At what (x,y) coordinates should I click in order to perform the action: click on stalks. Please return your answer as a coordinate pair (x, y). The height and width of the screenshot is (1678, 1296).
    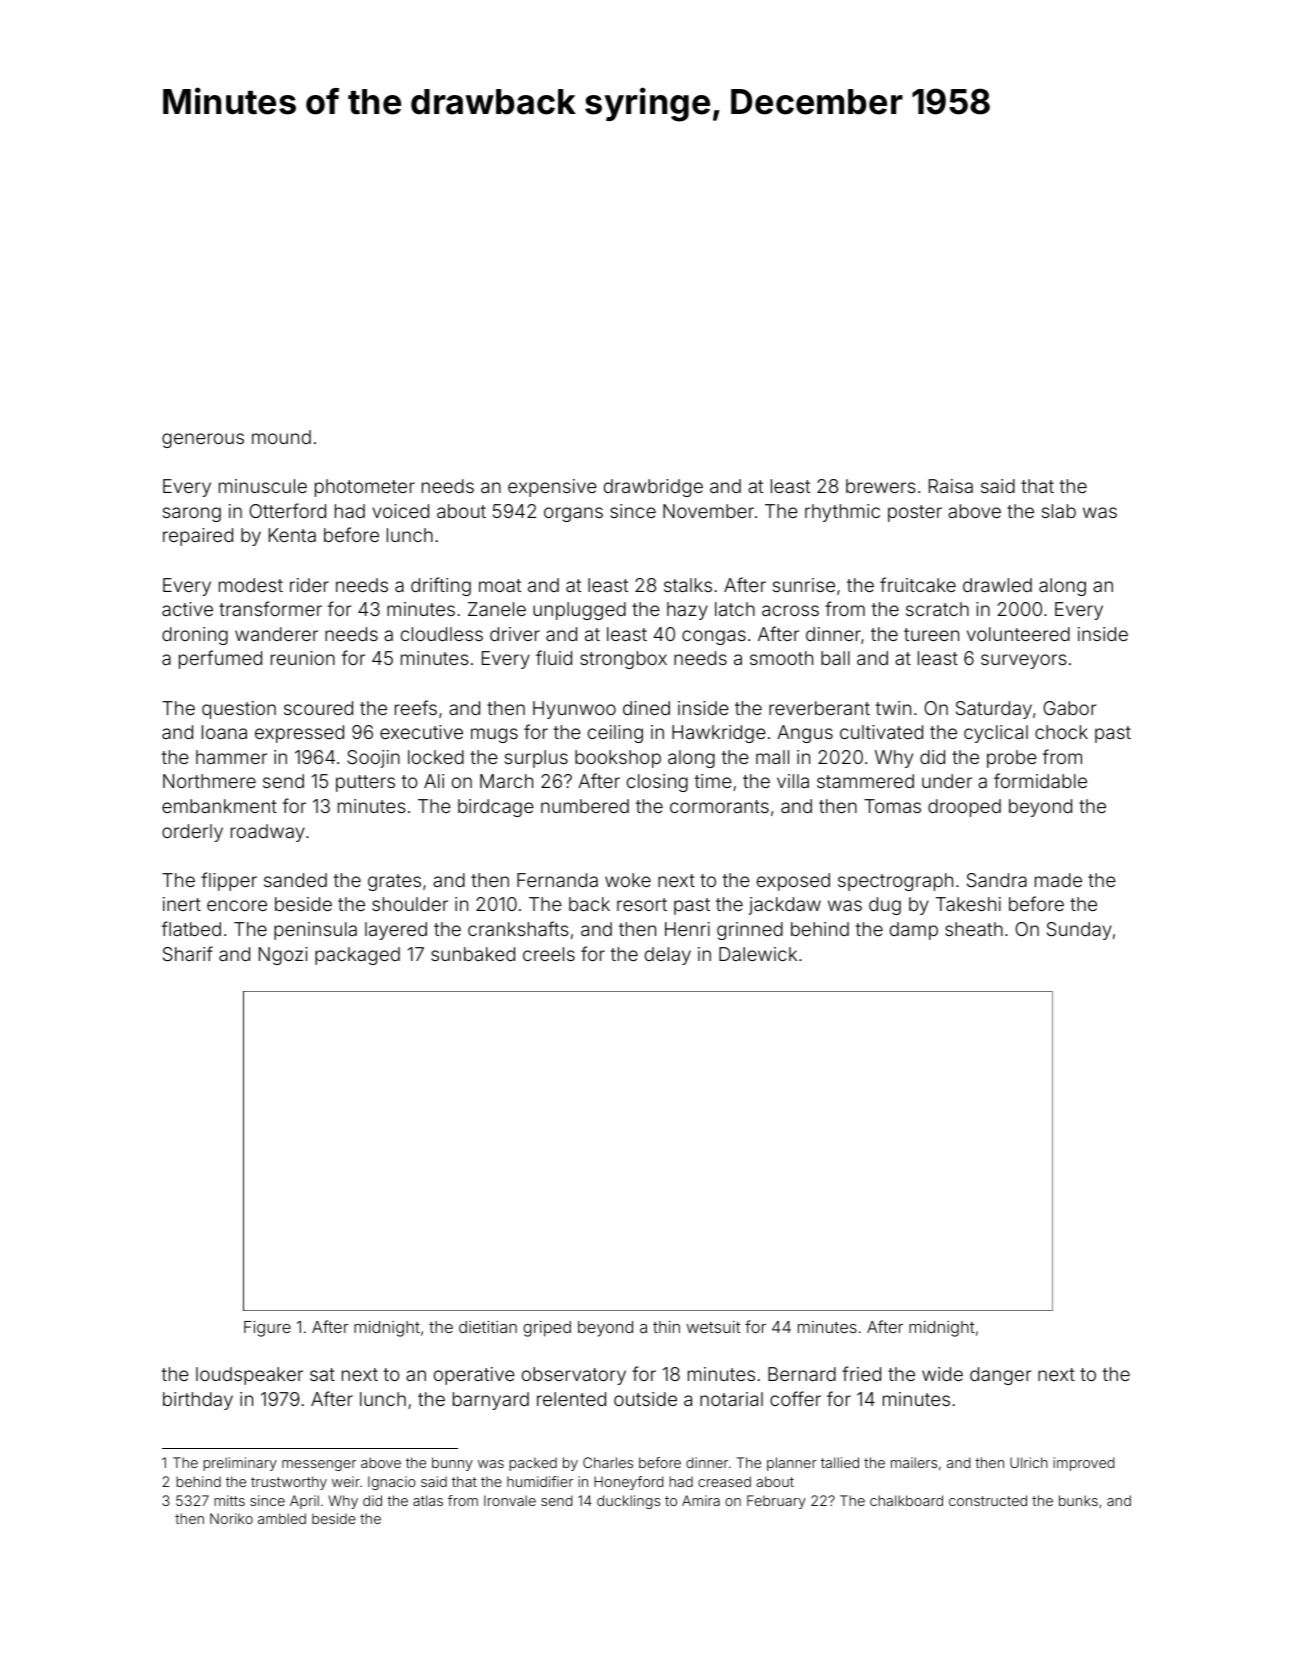
    Looking at the image, I should click on (688, 585).
